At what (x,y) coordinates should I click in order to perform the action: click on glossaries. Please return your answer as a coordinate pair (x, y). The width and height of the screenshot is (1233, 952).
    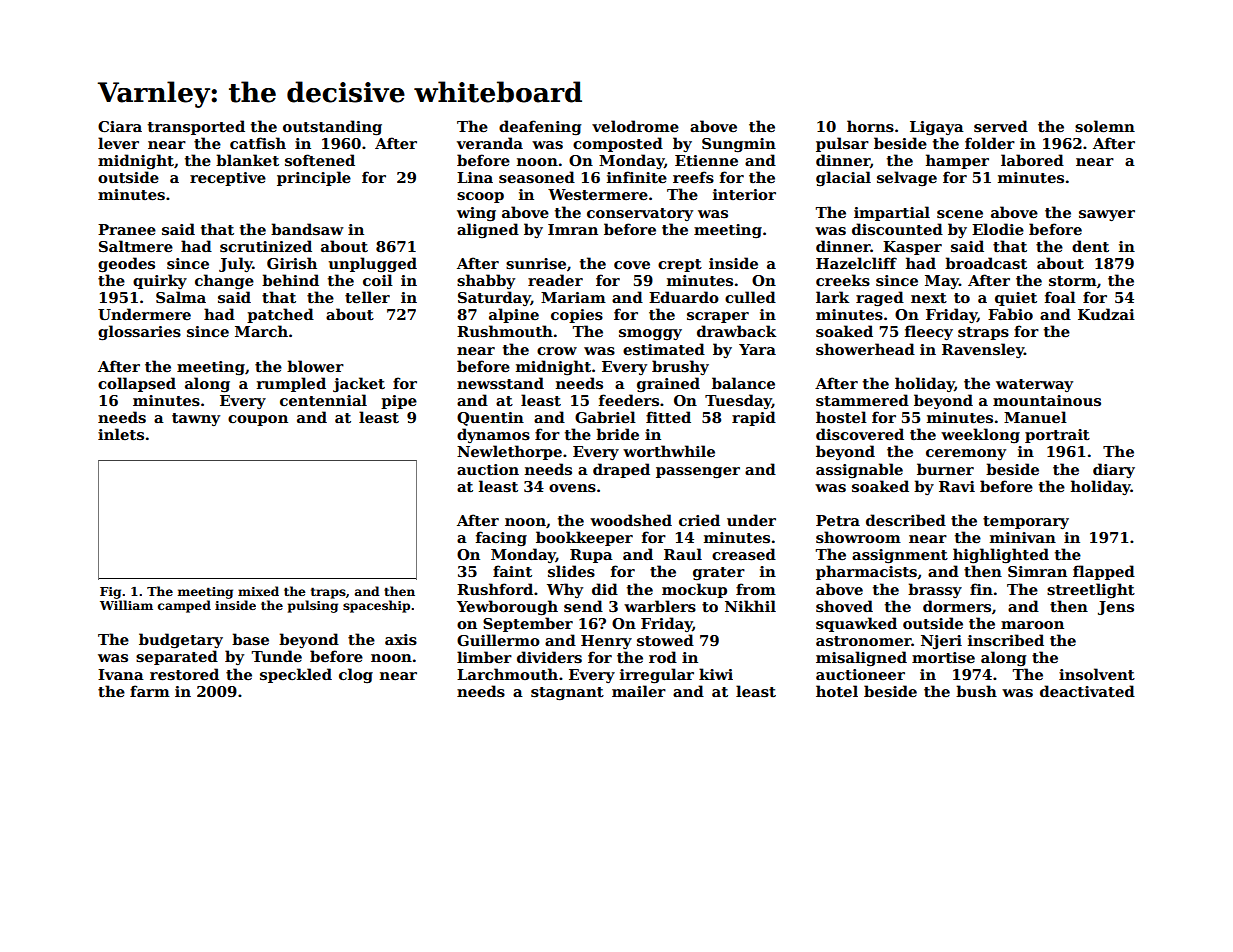
    Looking at the image, I should click on (139, 332).
